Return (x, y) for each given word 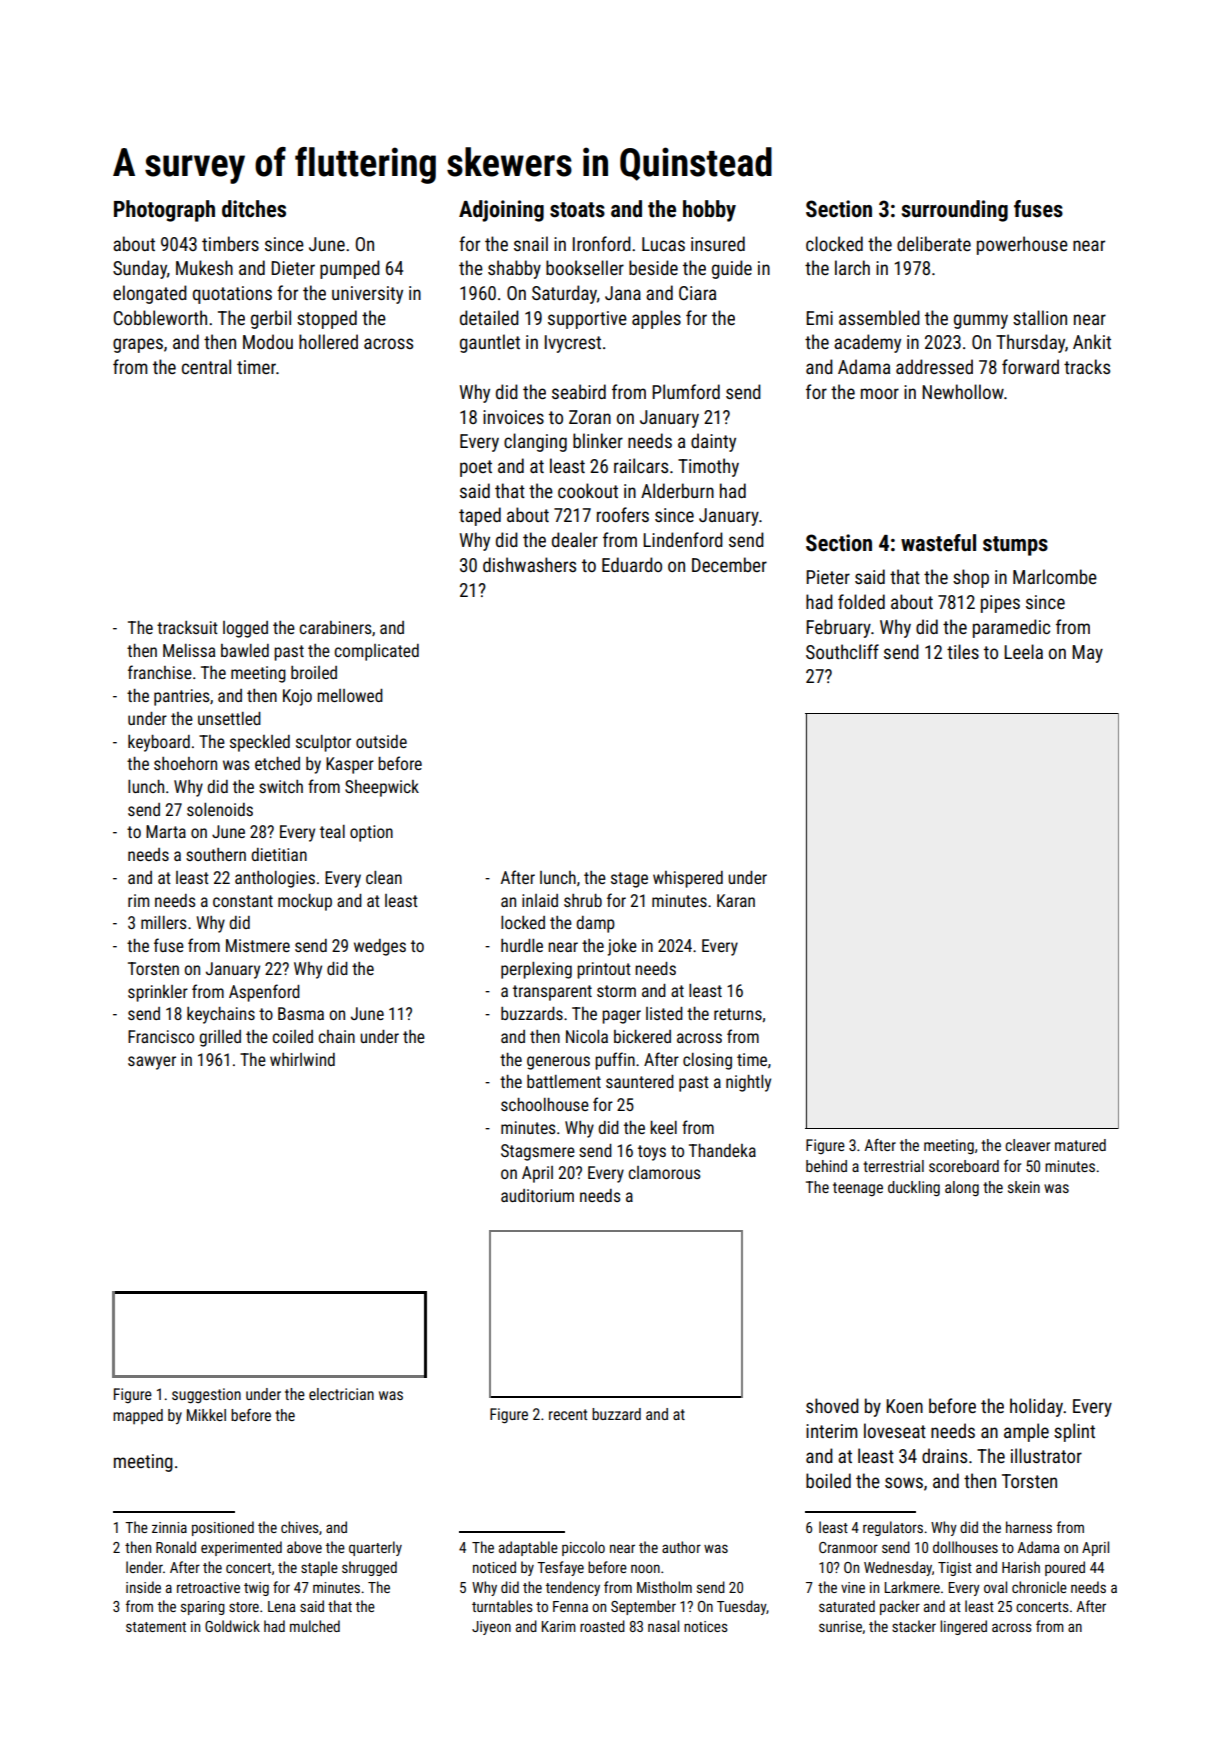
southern (216, 854)
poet (476, 468)
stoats (577, 210)
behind (826, 1166)
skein (1024, 1187)
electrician (341, 1394)
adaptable (528, 1548)
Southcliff (842, 651)
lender (144, 1567)
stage (629, 880)
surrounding (955, 211)
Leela (1023, 651)
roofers (623, 514)
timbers (230, 243)
